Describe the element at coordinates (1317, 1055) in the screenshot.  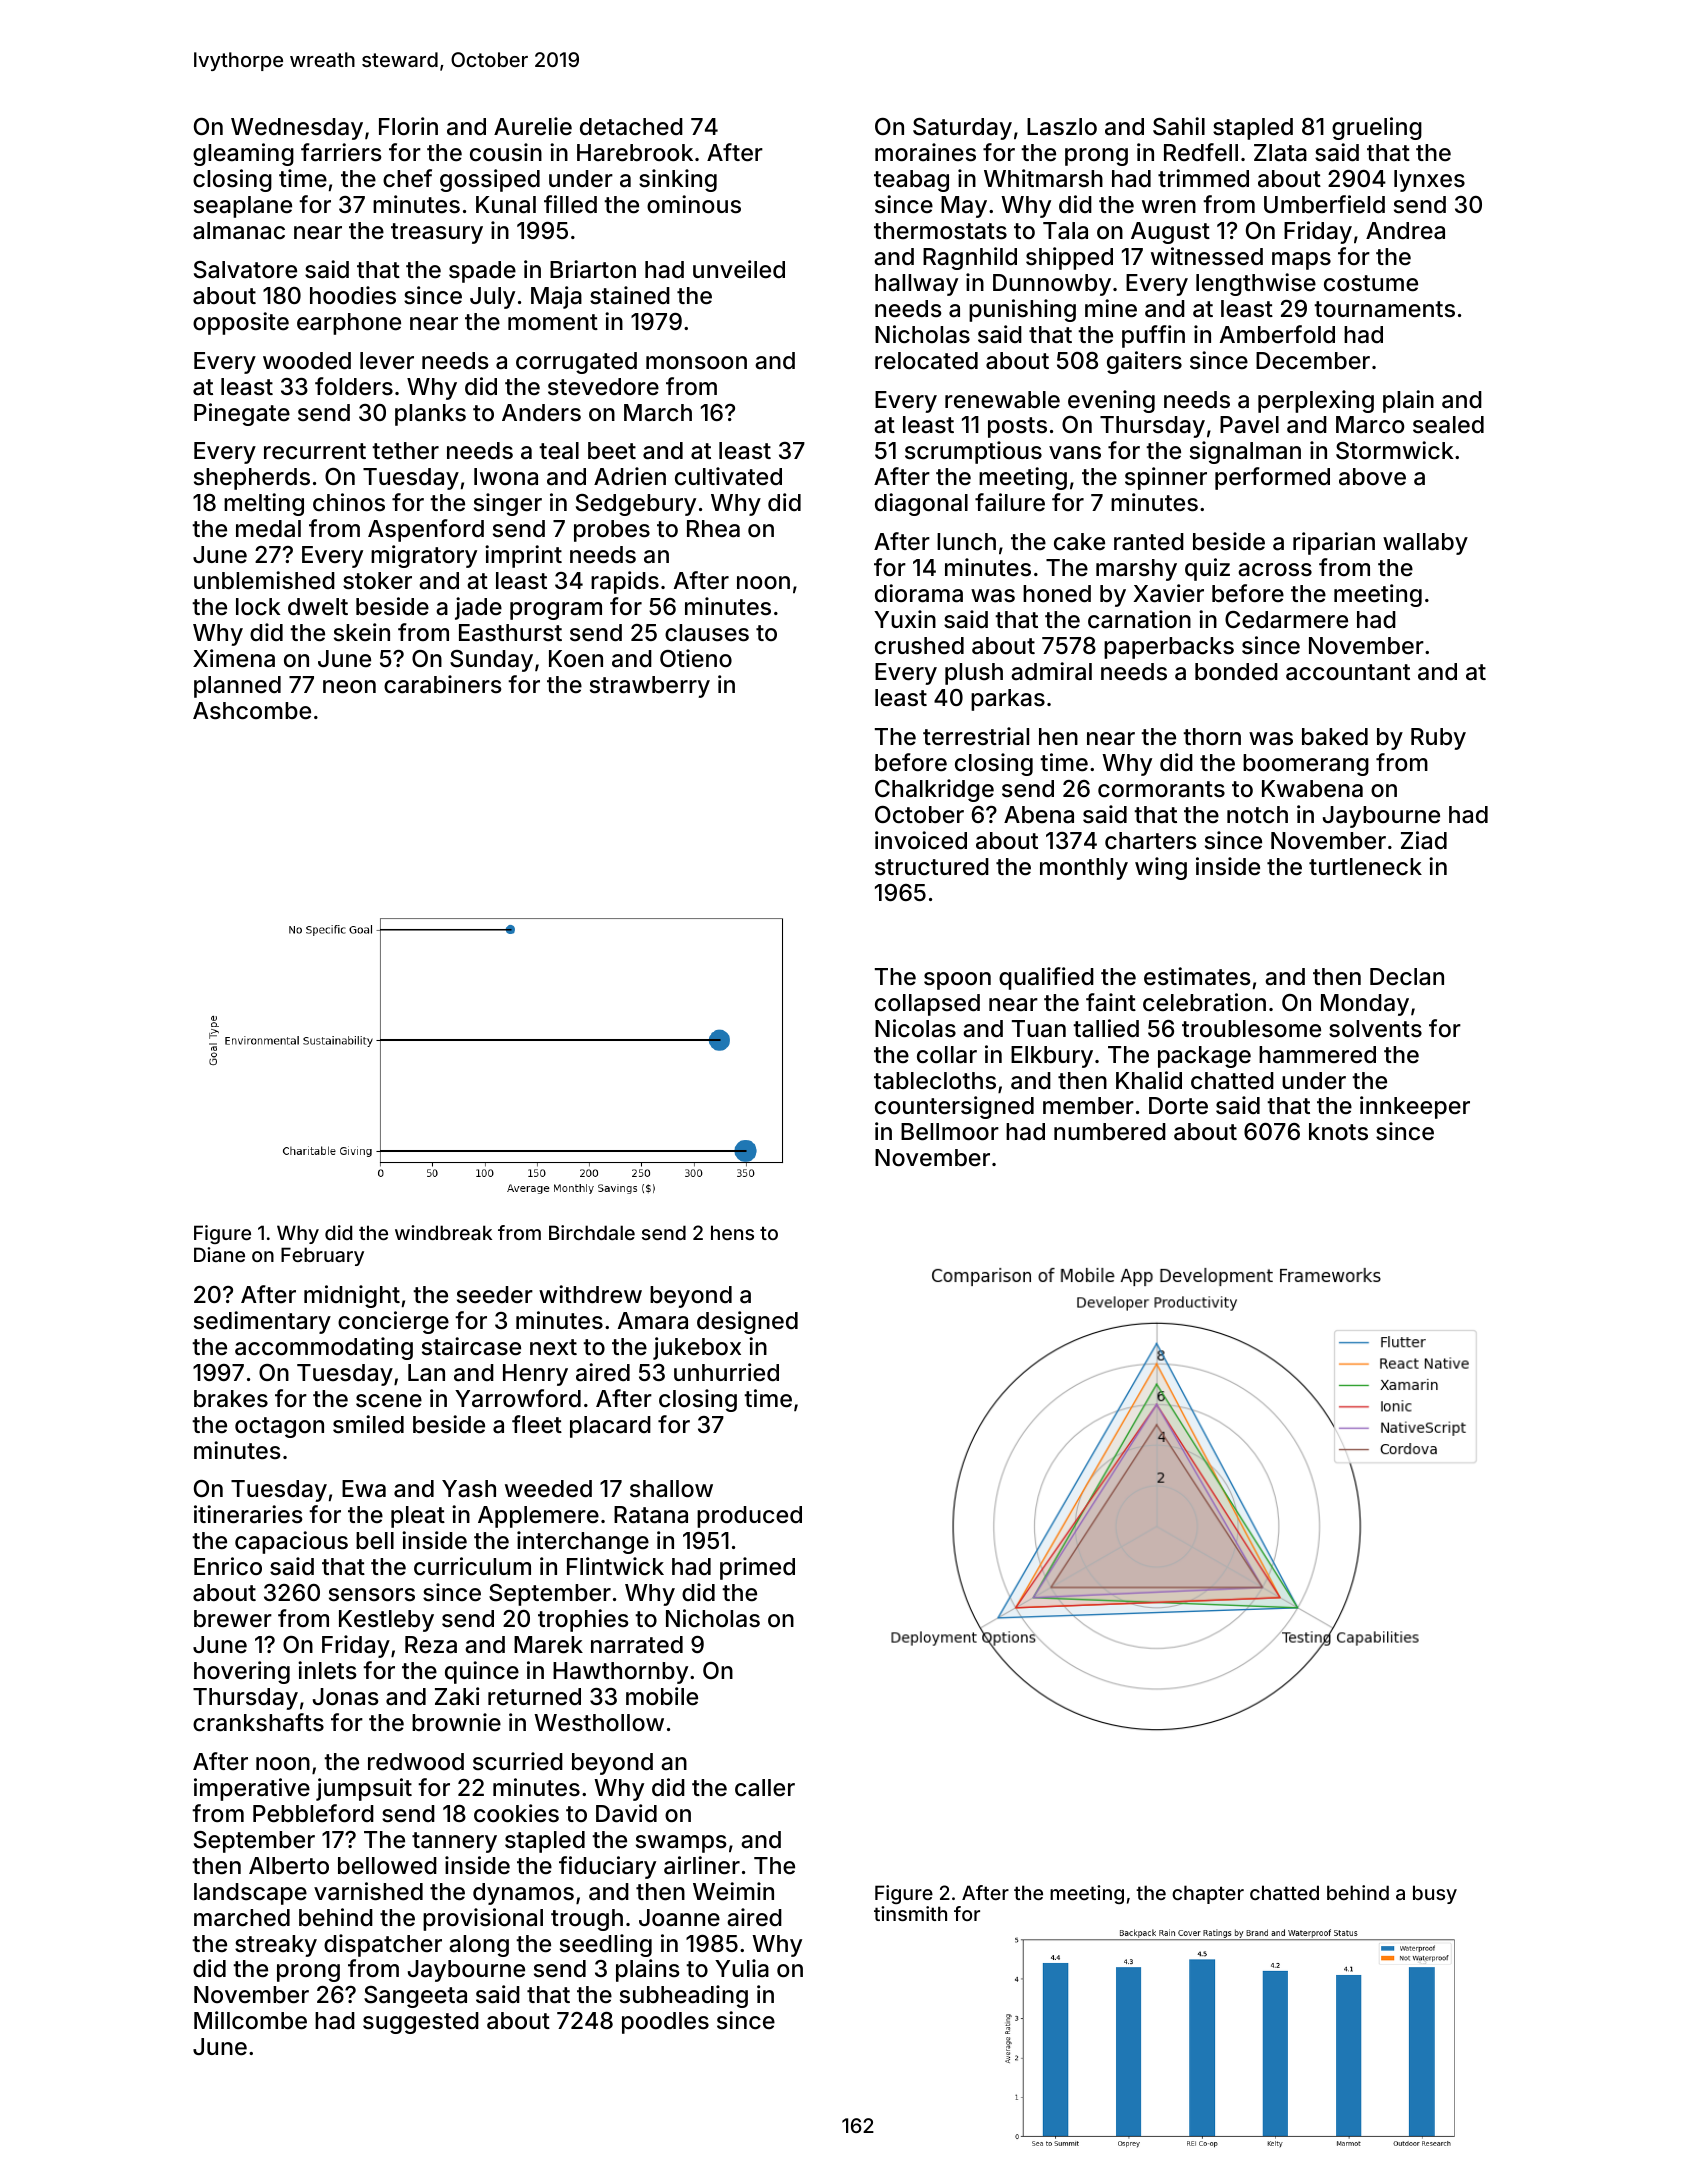
I see `hammered` at that location.
